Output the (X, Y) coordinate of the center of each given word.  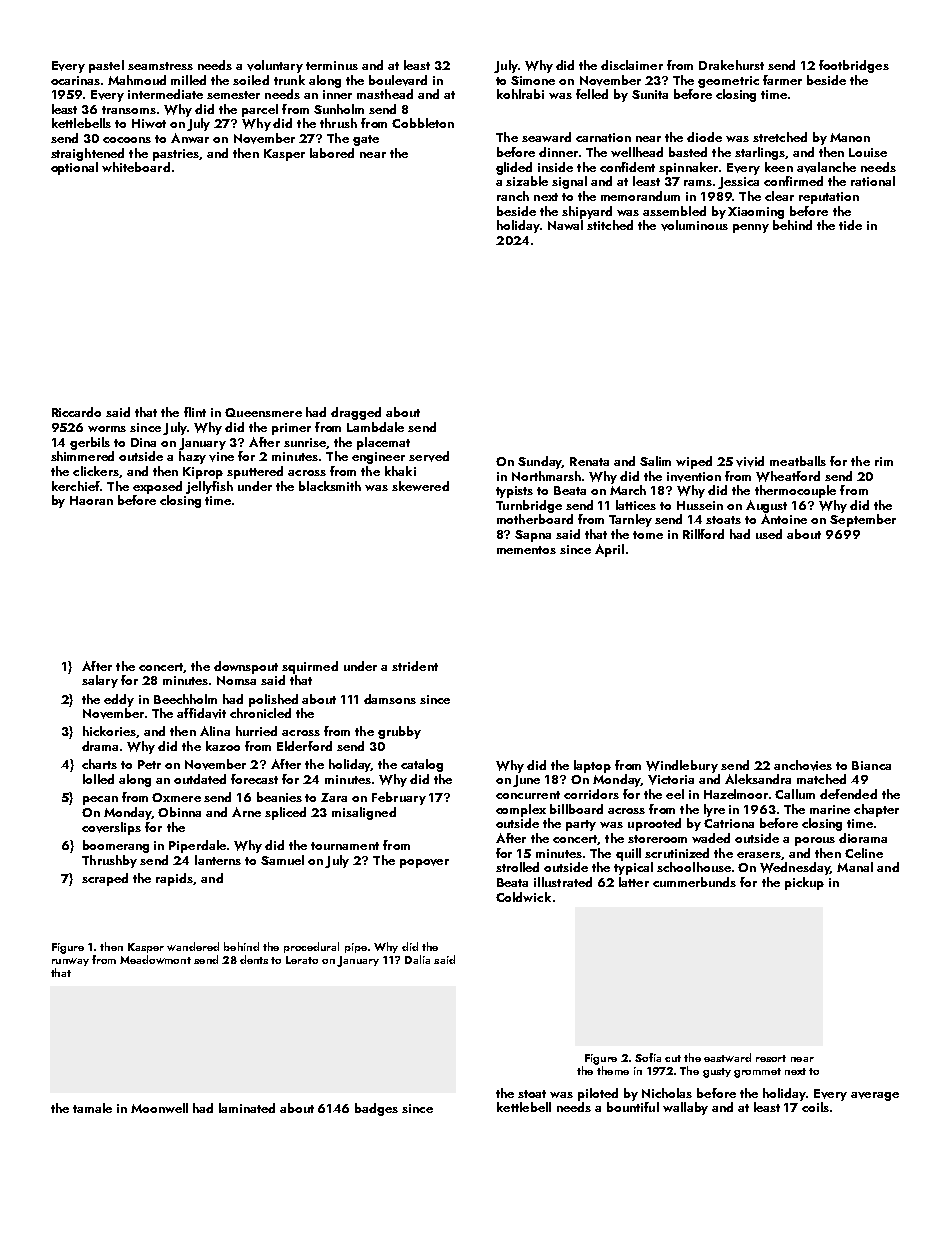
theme (613, 1070)
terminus (332, 65)
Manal (855, 867)
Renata (589, 461)
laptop (592, 766)
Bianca (871, 765)
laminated (247, 1108)
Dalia (417, 959)
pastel (106, 66)
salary (100, 681)
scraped (105, 879)
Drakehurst (731, 65)
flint (195, 412)
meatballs (798, 461)
